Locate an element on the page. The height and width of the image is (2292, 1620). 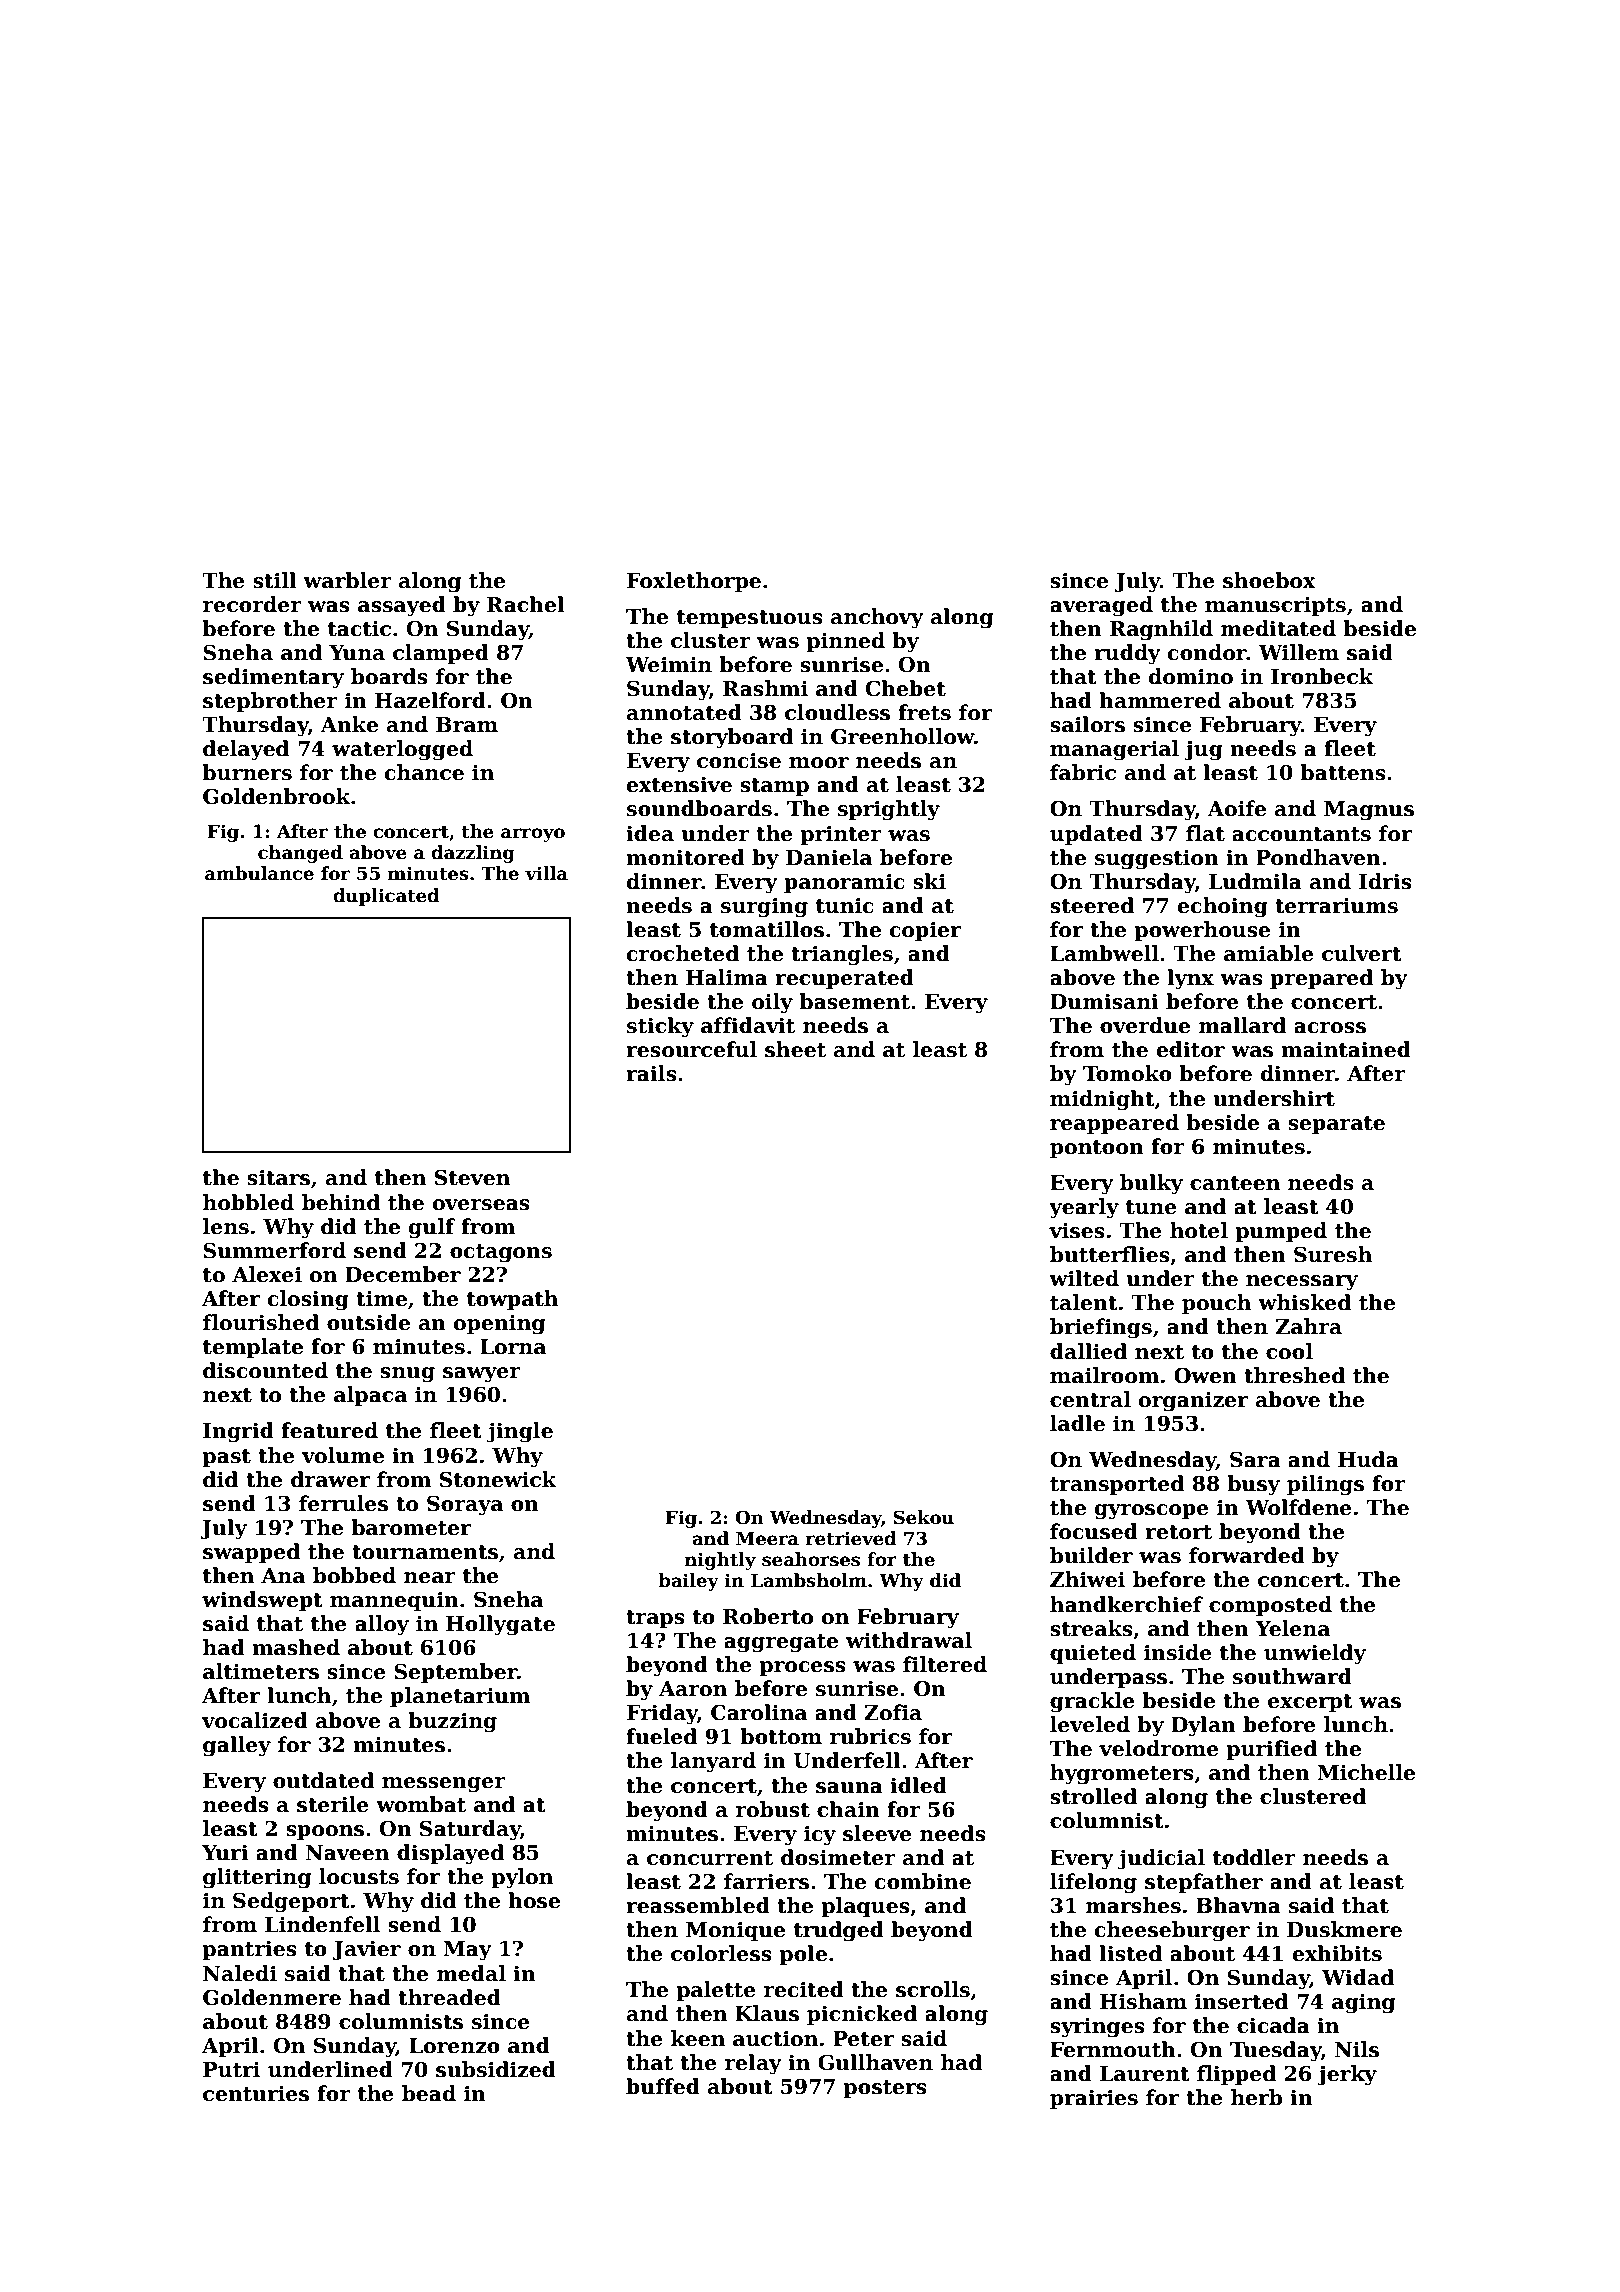
talent is located at coordinates (1084, 1302).
